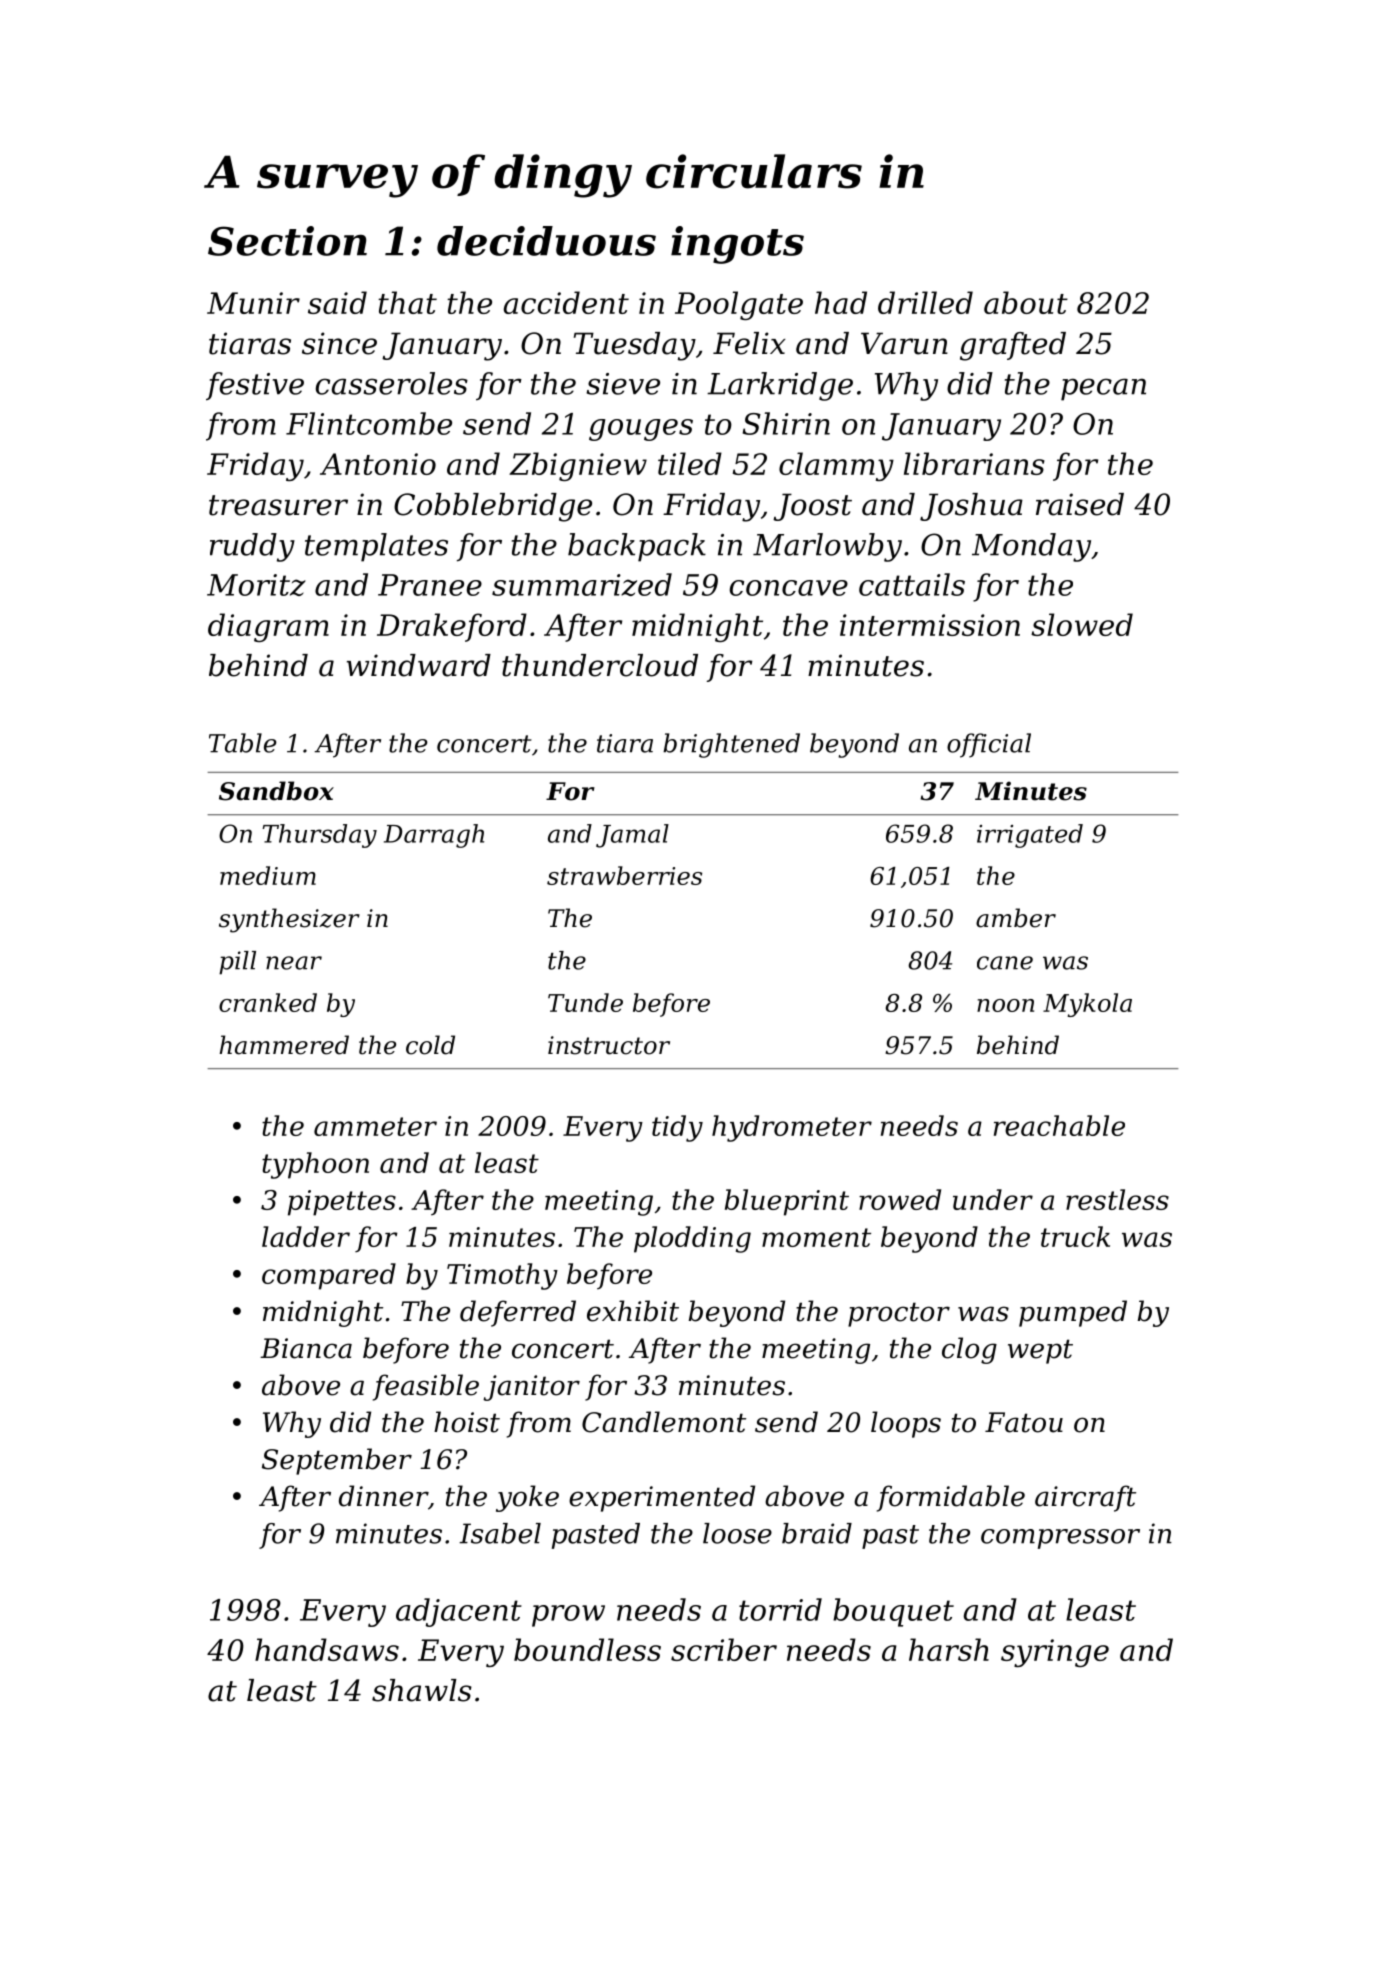  Describe the element at coordinates (422, 1690) in the screenshot. I see `shawls` at that location.
